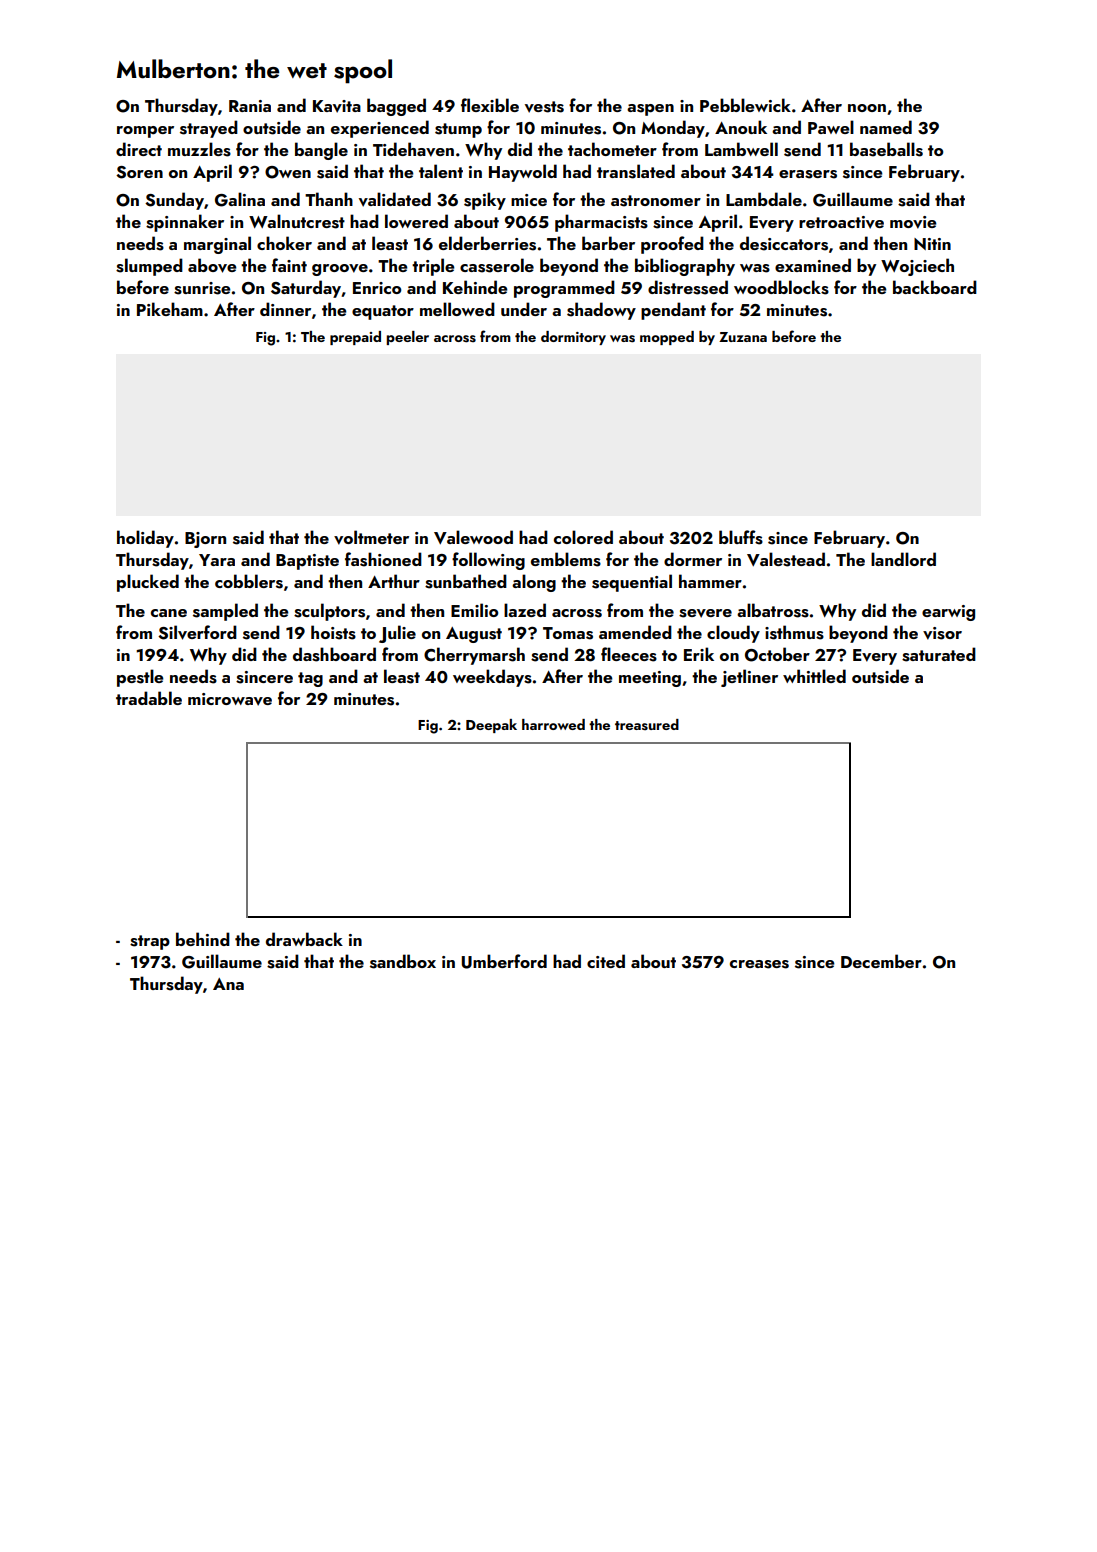 The image size is (1097, 1552). What do you see at coordinates (491, 726) in the document?
I see `Deepak` at bounding box center [491, 726].
